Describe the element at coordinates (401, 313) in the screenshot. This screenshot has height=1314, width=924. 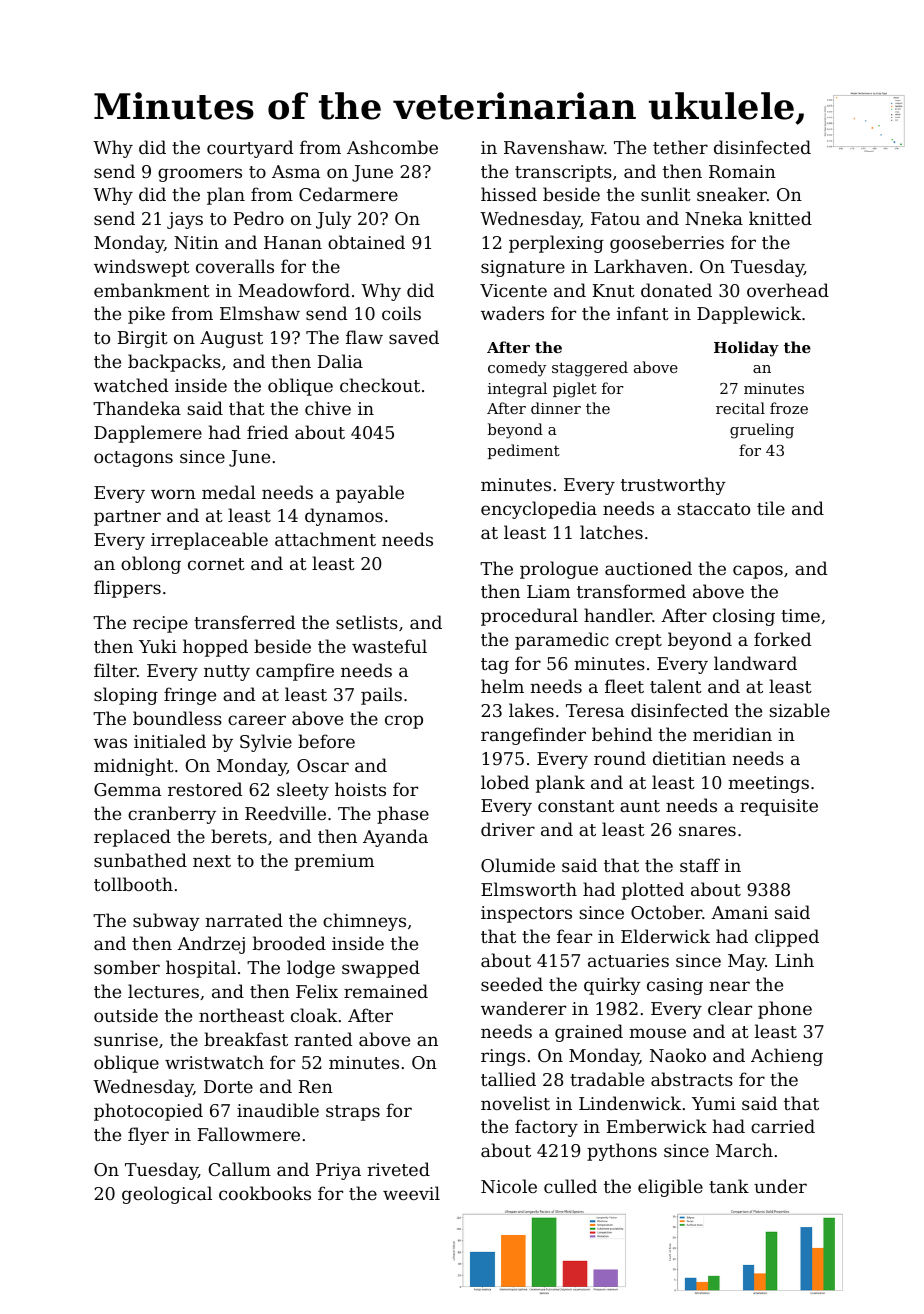
I see `coils` at that location.
